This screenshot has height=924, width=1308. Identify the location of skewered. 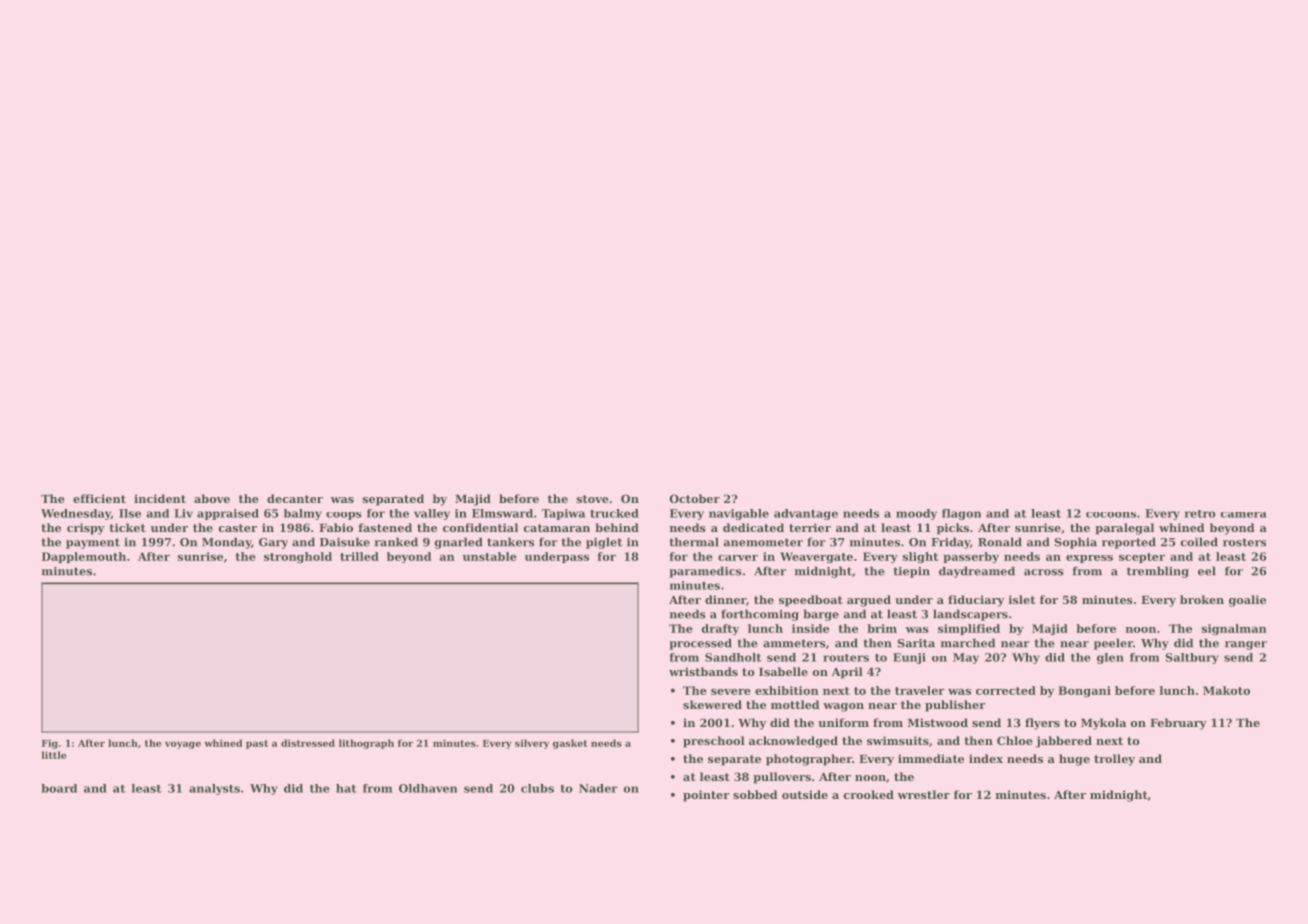
(712, 704).
